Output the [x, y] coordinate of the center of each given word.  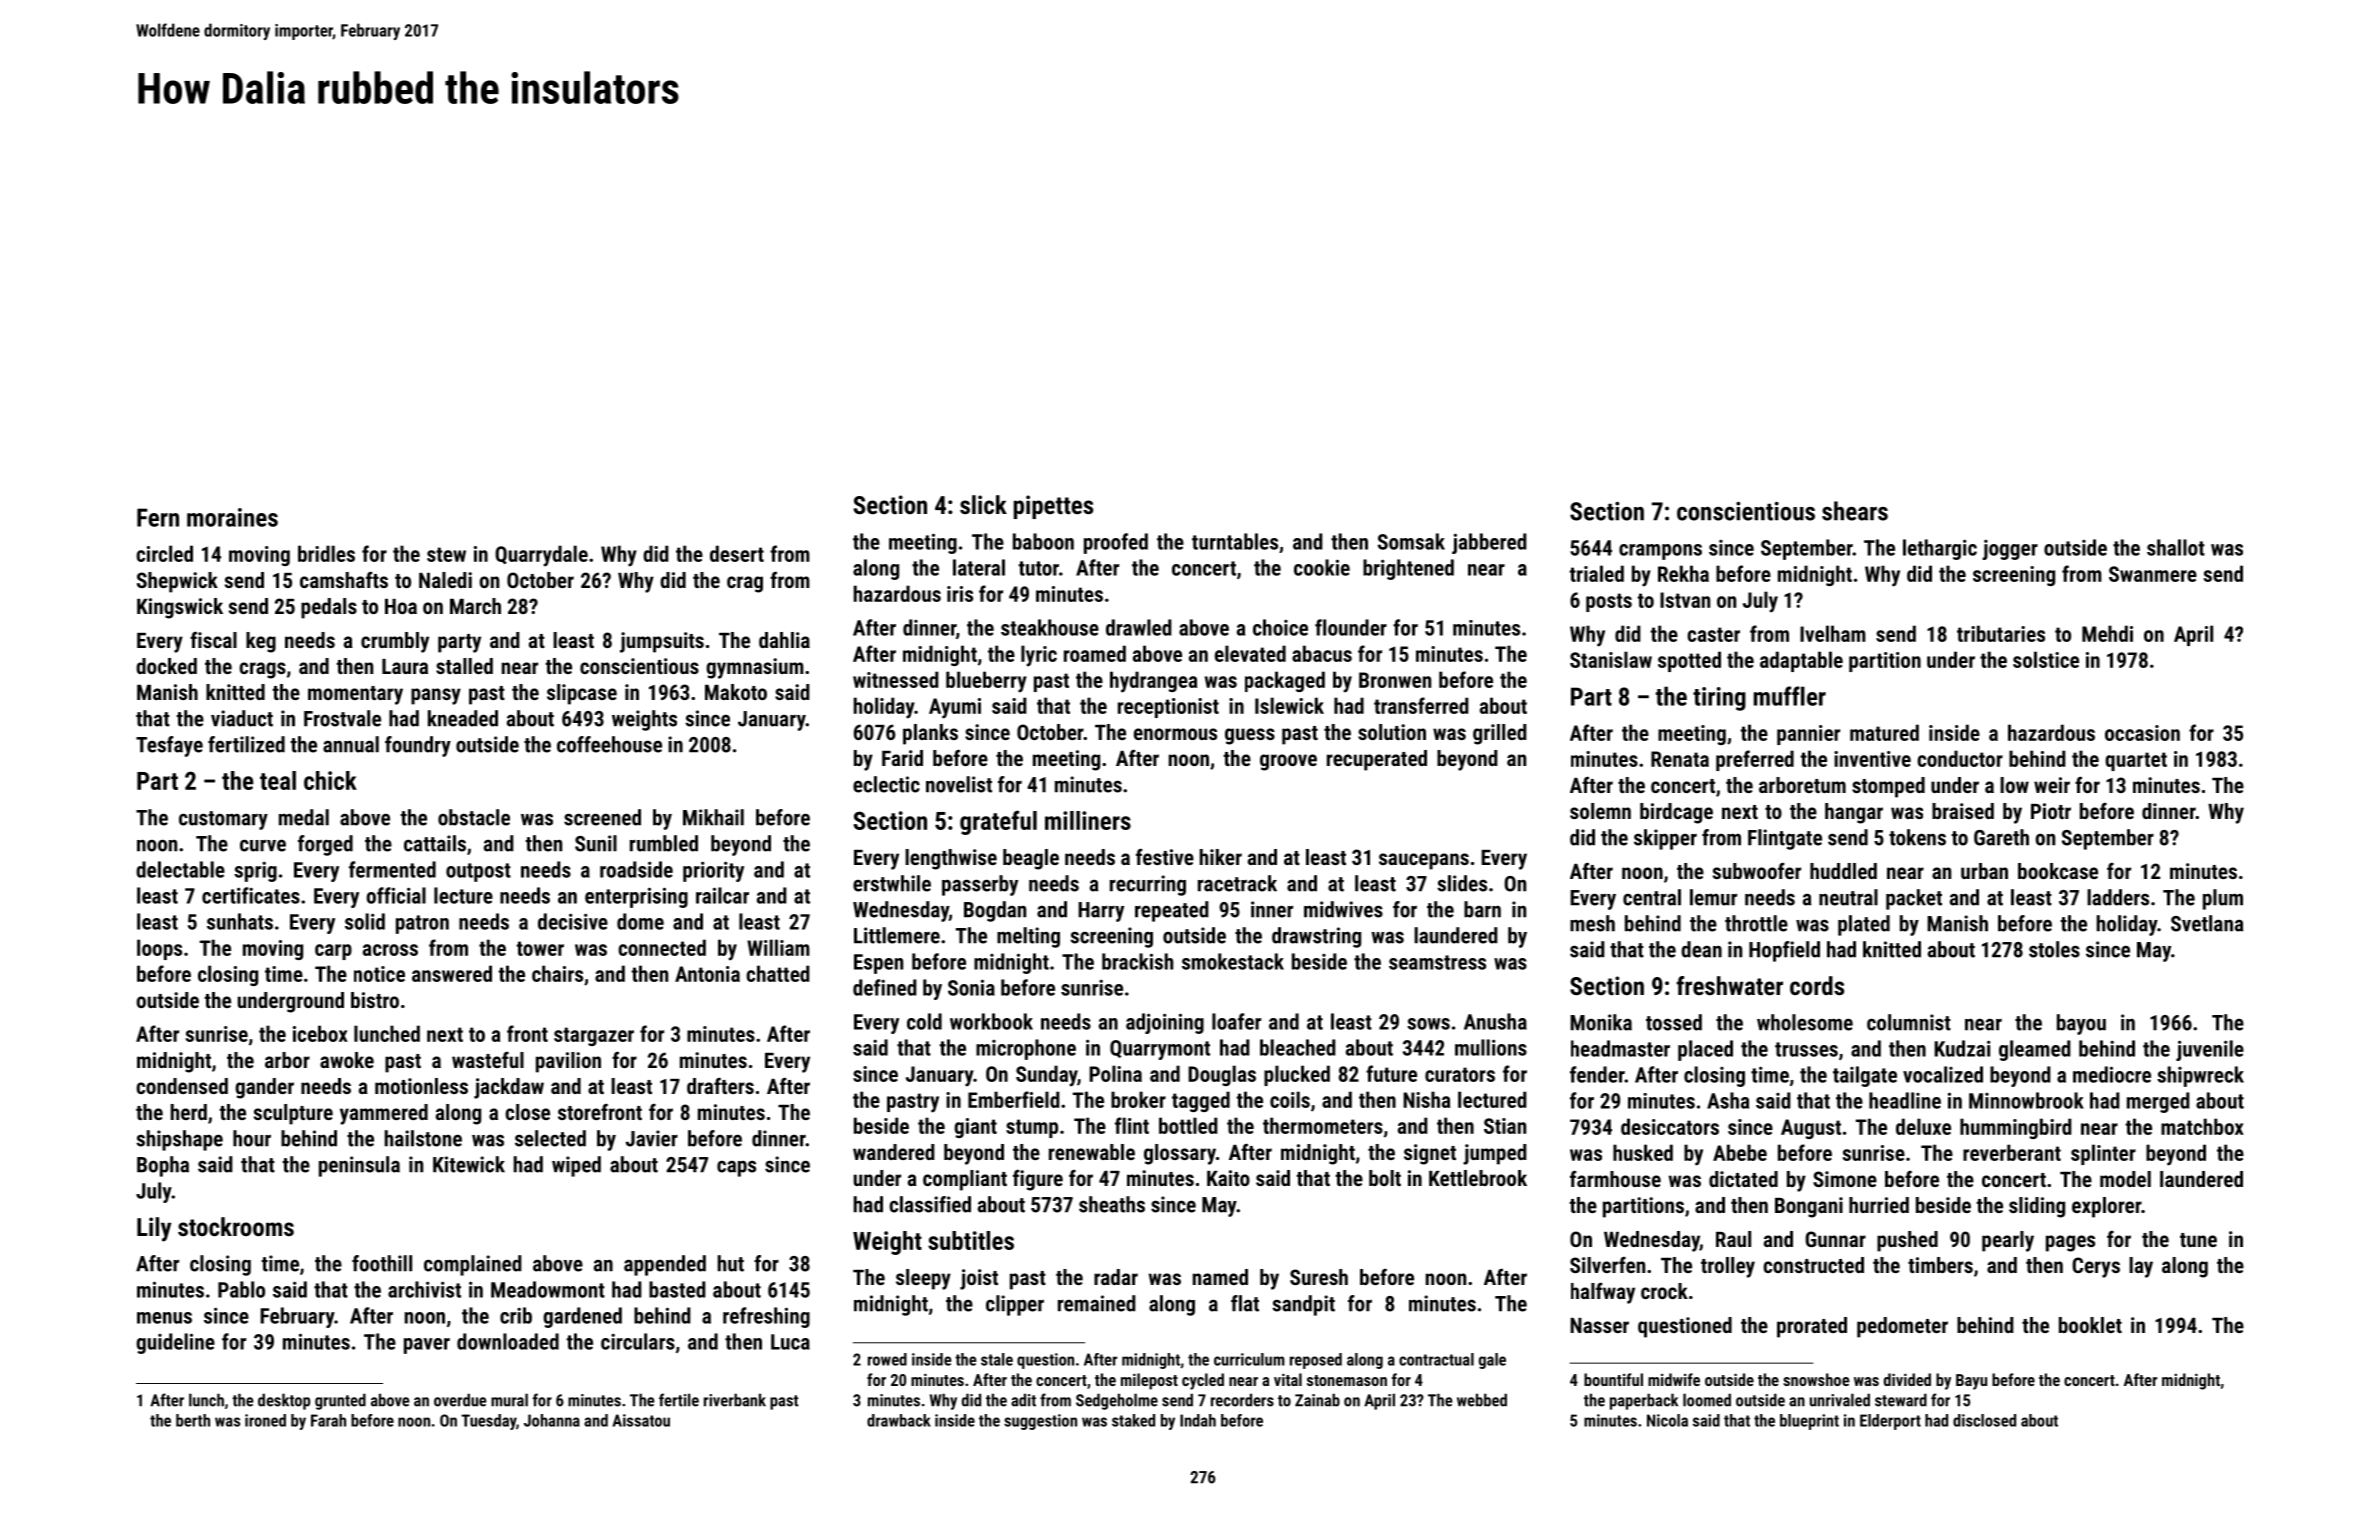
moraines [232, 517]
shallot [2176, 547]
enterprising [636, 897]
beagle [1031, 859]
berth [193, 1420]
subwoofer [1757, 871]
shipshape [179, 1140]
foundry [418, 746]
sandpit [1303, 1305]
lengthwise [951, 859]
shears [1855, 511]
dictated [1743, 1179]
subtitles [971, 1240]
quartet [2136, 761]
